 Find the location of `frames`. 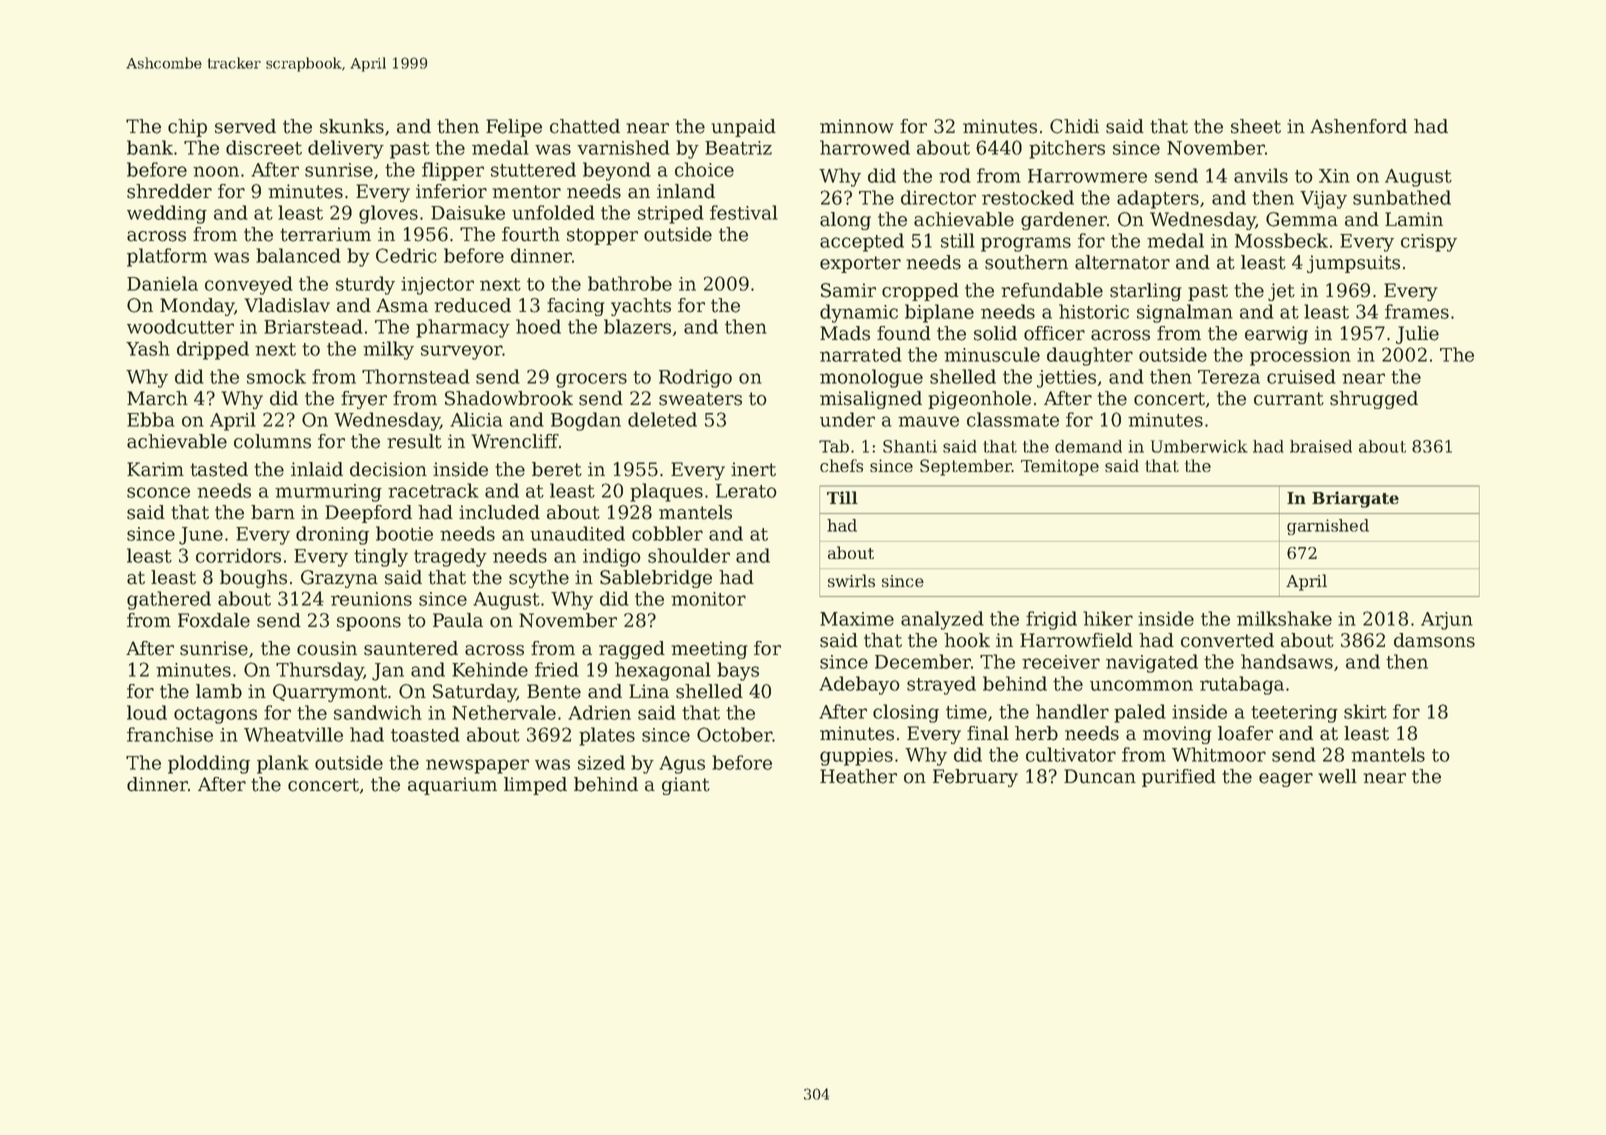

frames is located at coordinates (1417, 311).
